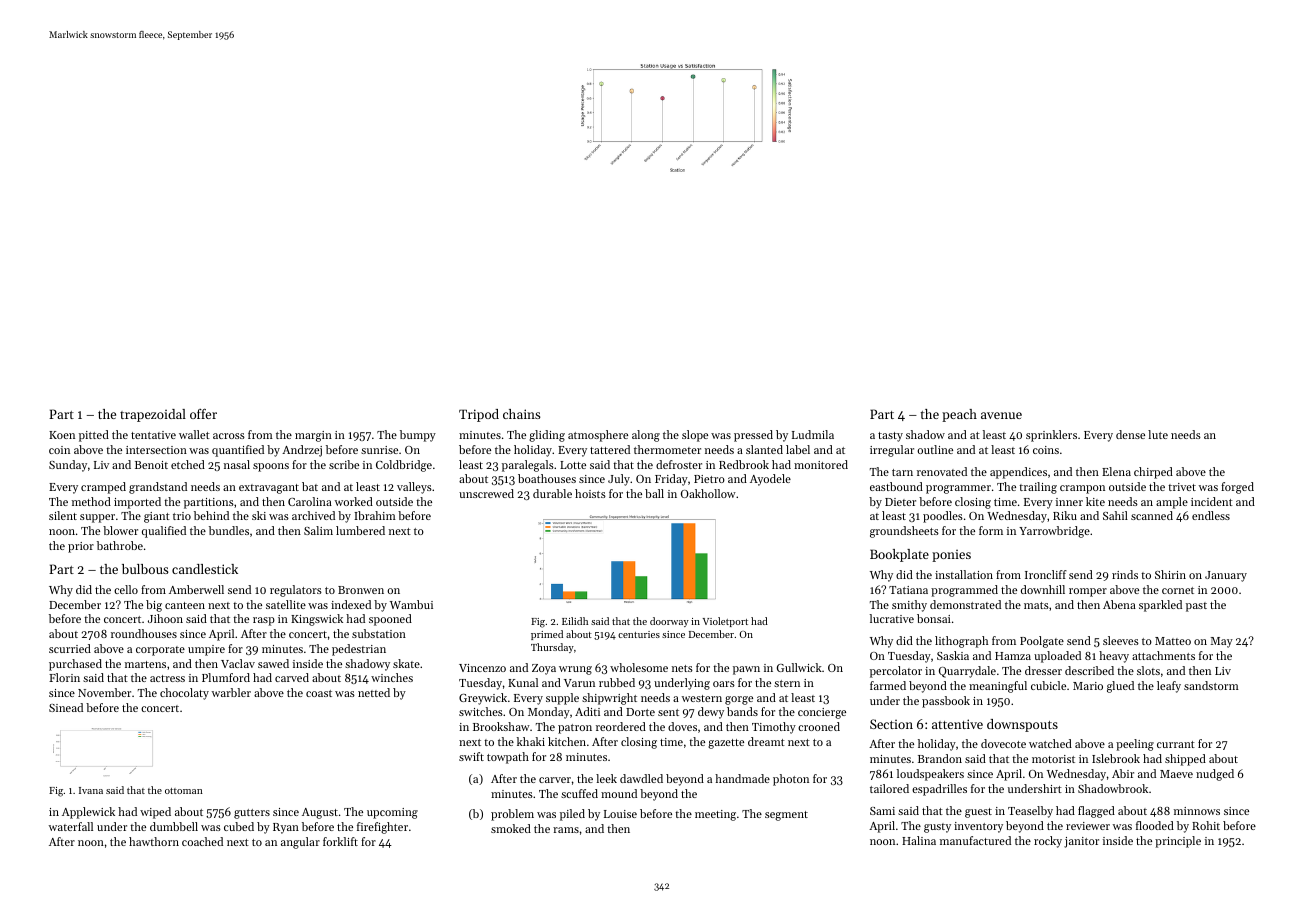  I want to click on endless, so click(1211, 515).
